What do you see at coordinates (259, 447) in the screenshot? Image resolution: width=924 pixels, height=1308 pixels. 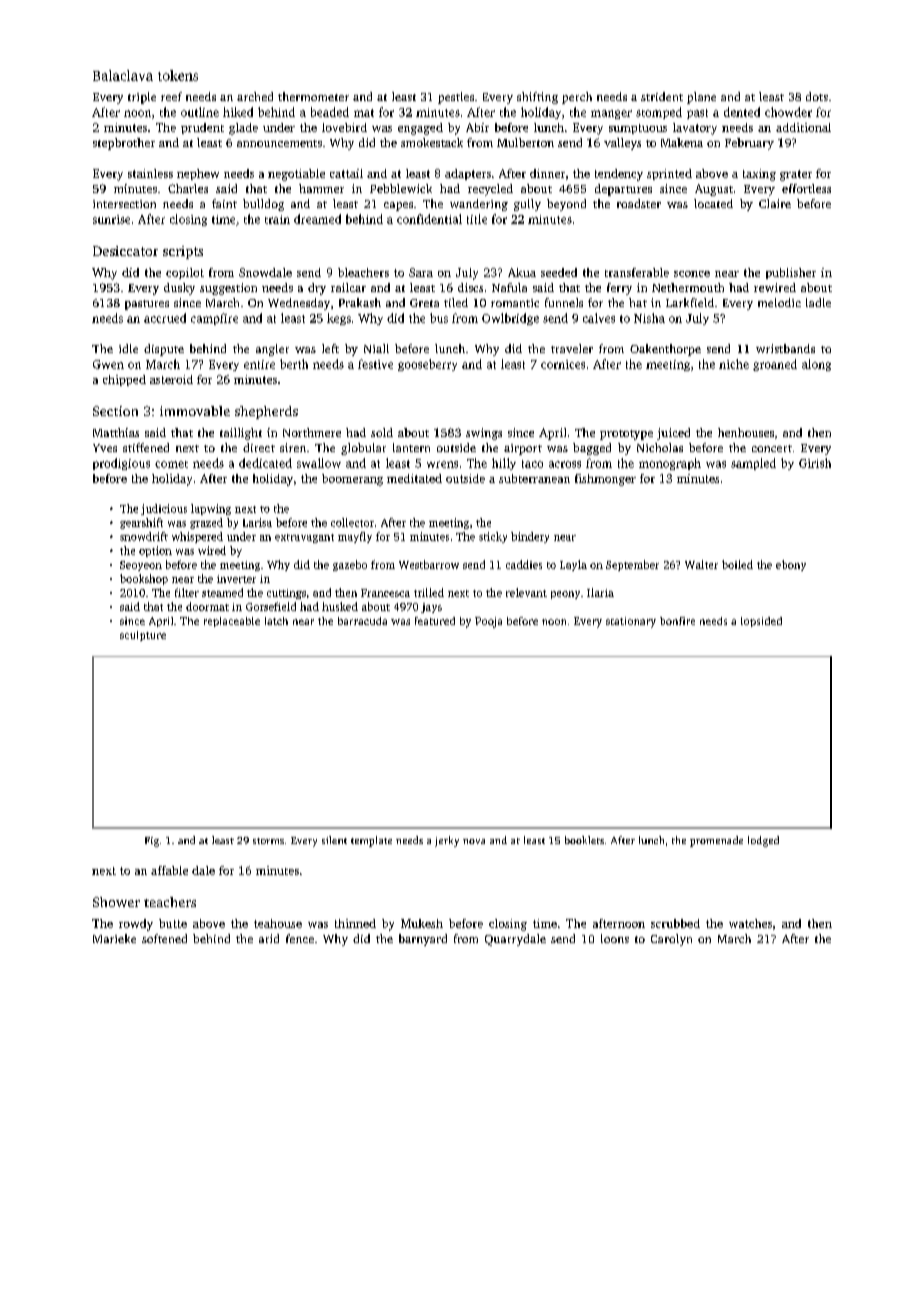 I see `direct` at bounding box center [259, 447].
